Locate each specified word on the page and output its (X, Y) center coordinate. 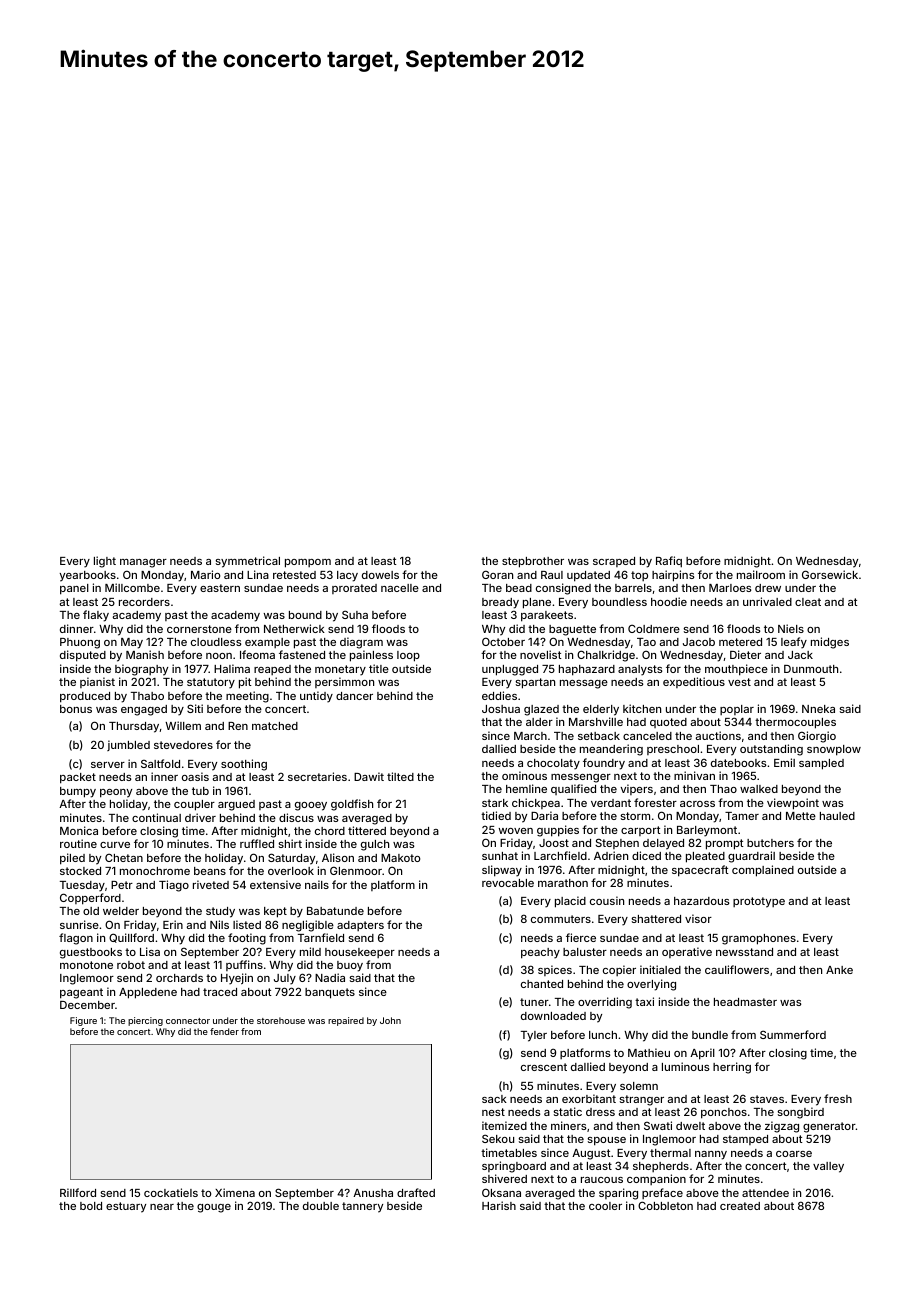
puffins (244, 965)
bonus (76, 709)
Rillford (78, 1192)
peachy (540, 953)
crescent (544, 1067)
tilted (400, 776)
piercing (145, 1021)
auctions (718, 735)
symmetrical (247, 562)
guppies (558, 831)
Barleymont (707, 831)
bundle (710, 1035)
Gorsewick (830, 574)
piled (72, 859)
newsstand (744, 952)
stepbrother (533, 562)
